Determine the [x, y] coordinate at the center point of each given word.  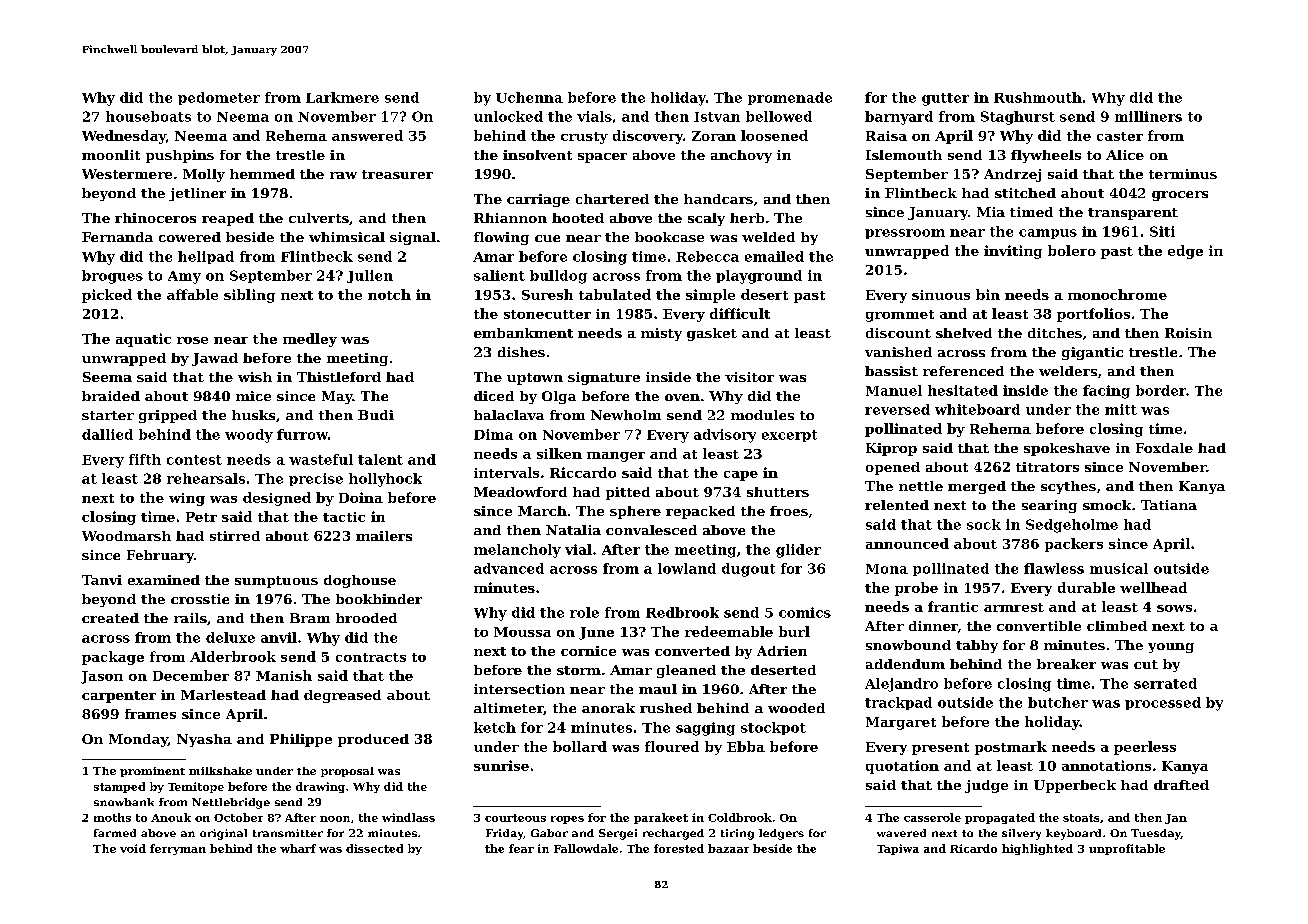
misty [661, 334]
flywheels [1046, 156]
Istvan [717, 117]
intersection [519, 689]
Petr [201, 517]
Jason [102, 677]
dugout [748, 570]
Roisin [1188, 333]
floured [672, 746]
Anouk [171, 817]
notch [389, 294]
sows [1174, 608]
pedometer [219, 98]
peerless [1145, 748]
